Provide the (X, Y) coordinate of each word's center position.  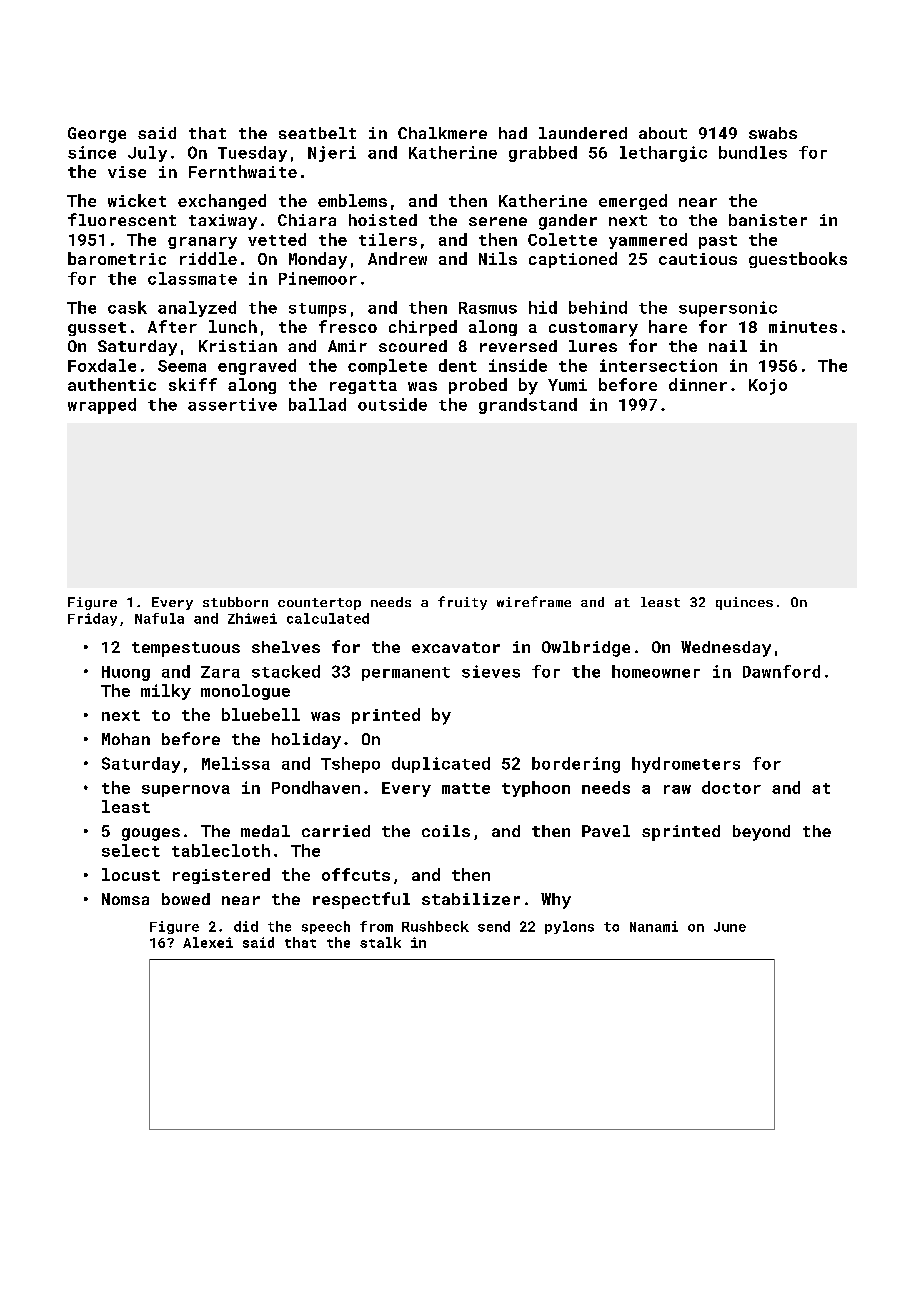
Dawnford (781, 671)
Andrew (397, 258)
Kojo (768, 387)
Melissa (236, 763)
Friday (92, 619)
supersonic (728, 309)
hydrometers (686, 765)
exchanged (222, 202)
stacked (286, 671)
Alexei (208, 942)
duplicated (441, 765)
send (494, 926)
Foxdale (102, 365)
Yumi (567, 385)
